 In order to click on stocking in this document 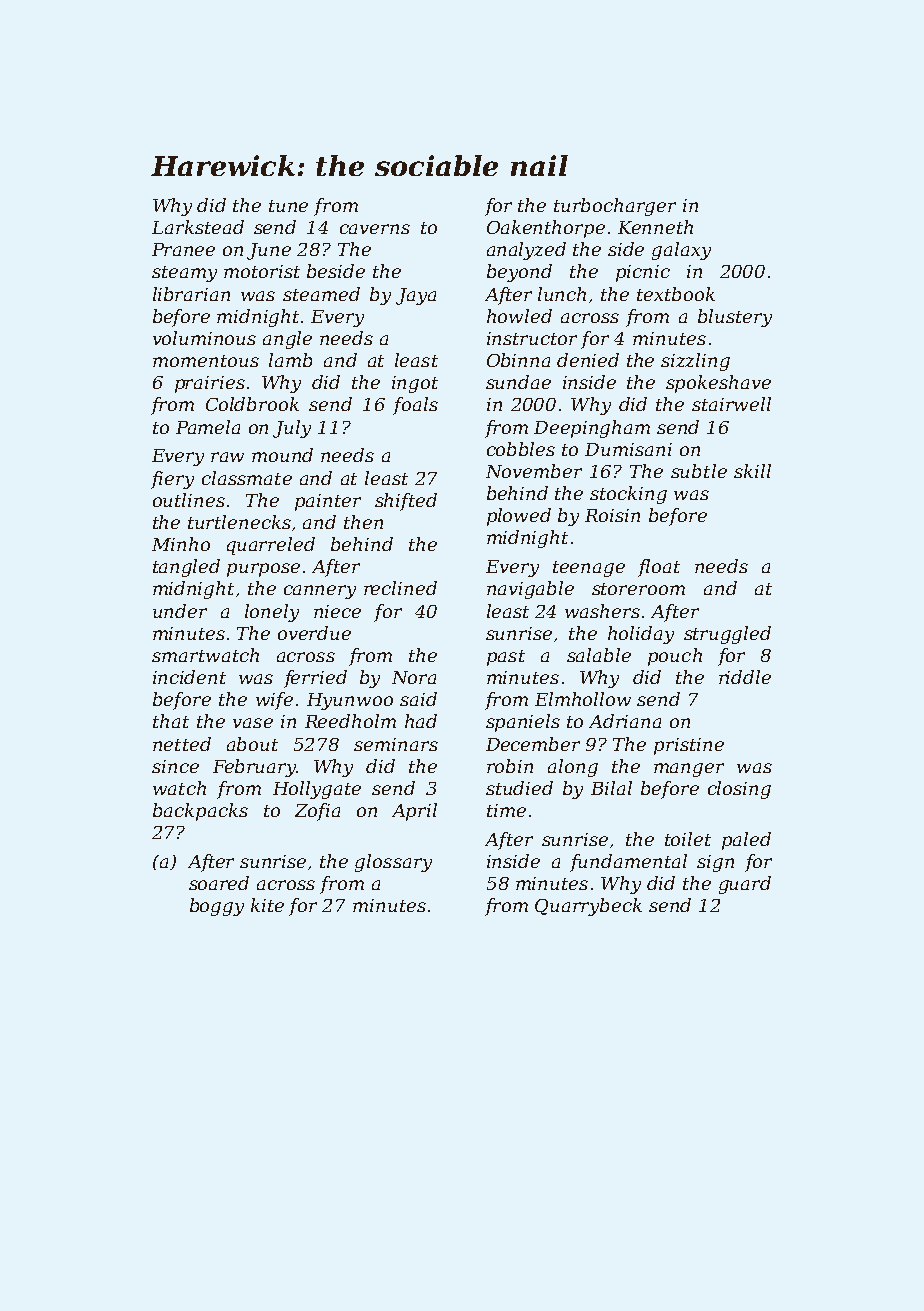, I will do `click(628, 495)`.
